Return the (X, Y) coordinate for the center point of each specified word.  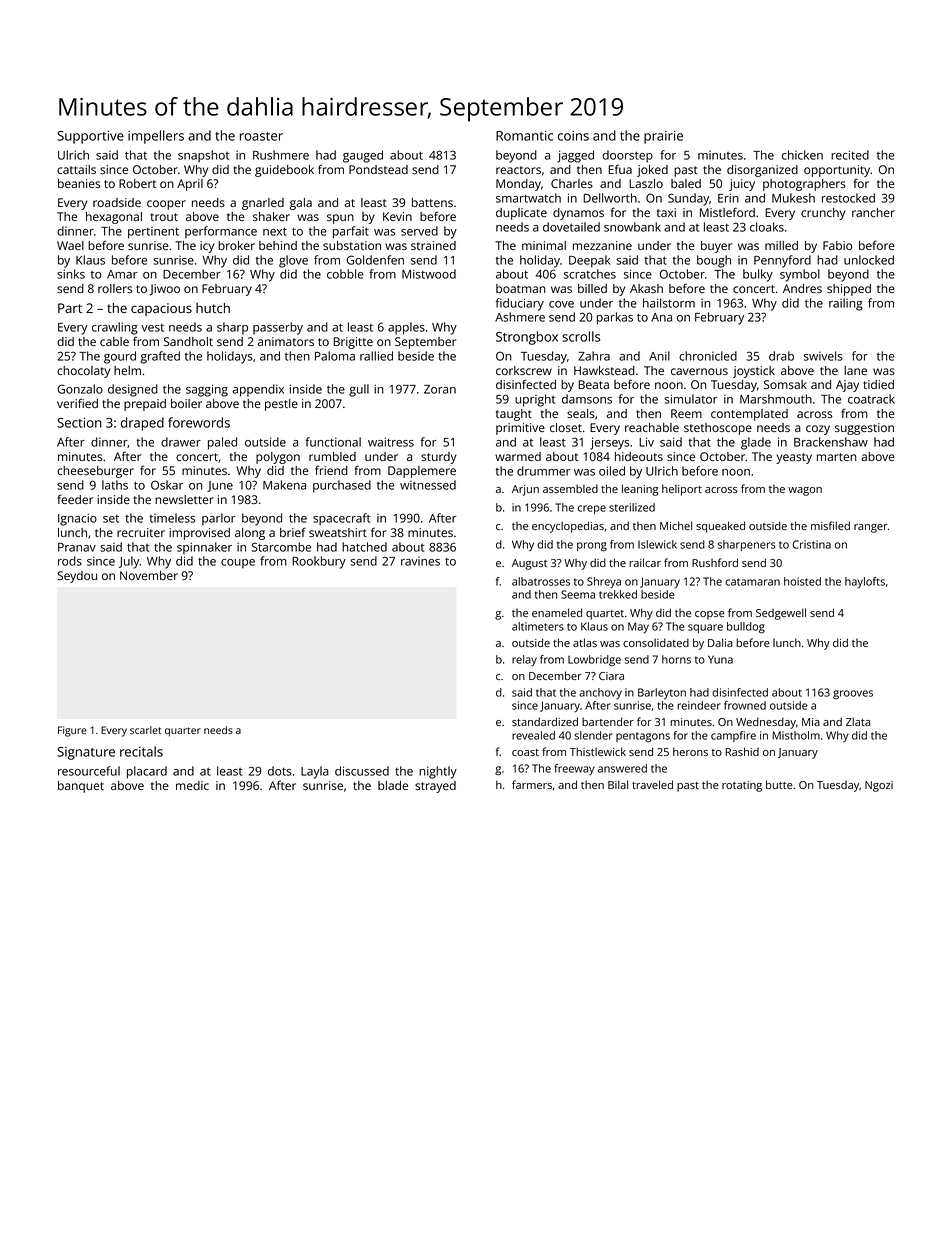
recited (850, 155)
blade (393, 785)
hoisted (802, 581)
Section (79, 423)
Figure (72, 731)
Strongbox (527, 338)
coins (573, 136)
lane (855, 370)
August (529, 564)
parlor (219, 519)
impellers (156, 137)
